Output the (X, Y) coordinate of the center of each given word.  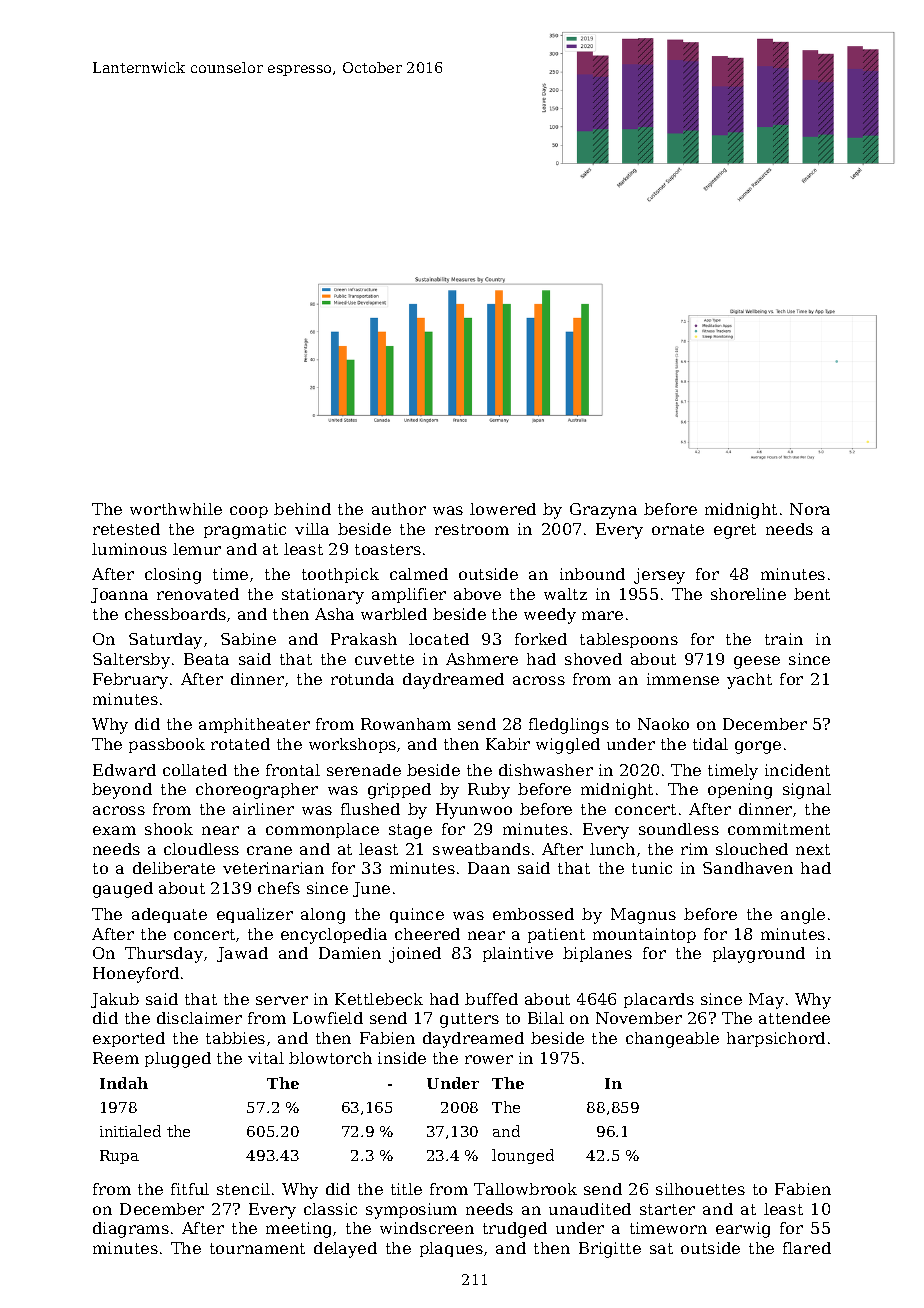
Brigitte (610, 1250)
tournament (257, 1248)
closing (173, 576)
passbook (167, 745)
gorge (758, 747)
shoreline (748, 594)
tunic (652, 868)
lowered (503, 509)
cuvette (384, 659)
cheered (427, 934)
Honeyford (136, 975)
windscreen (427, 1228)
